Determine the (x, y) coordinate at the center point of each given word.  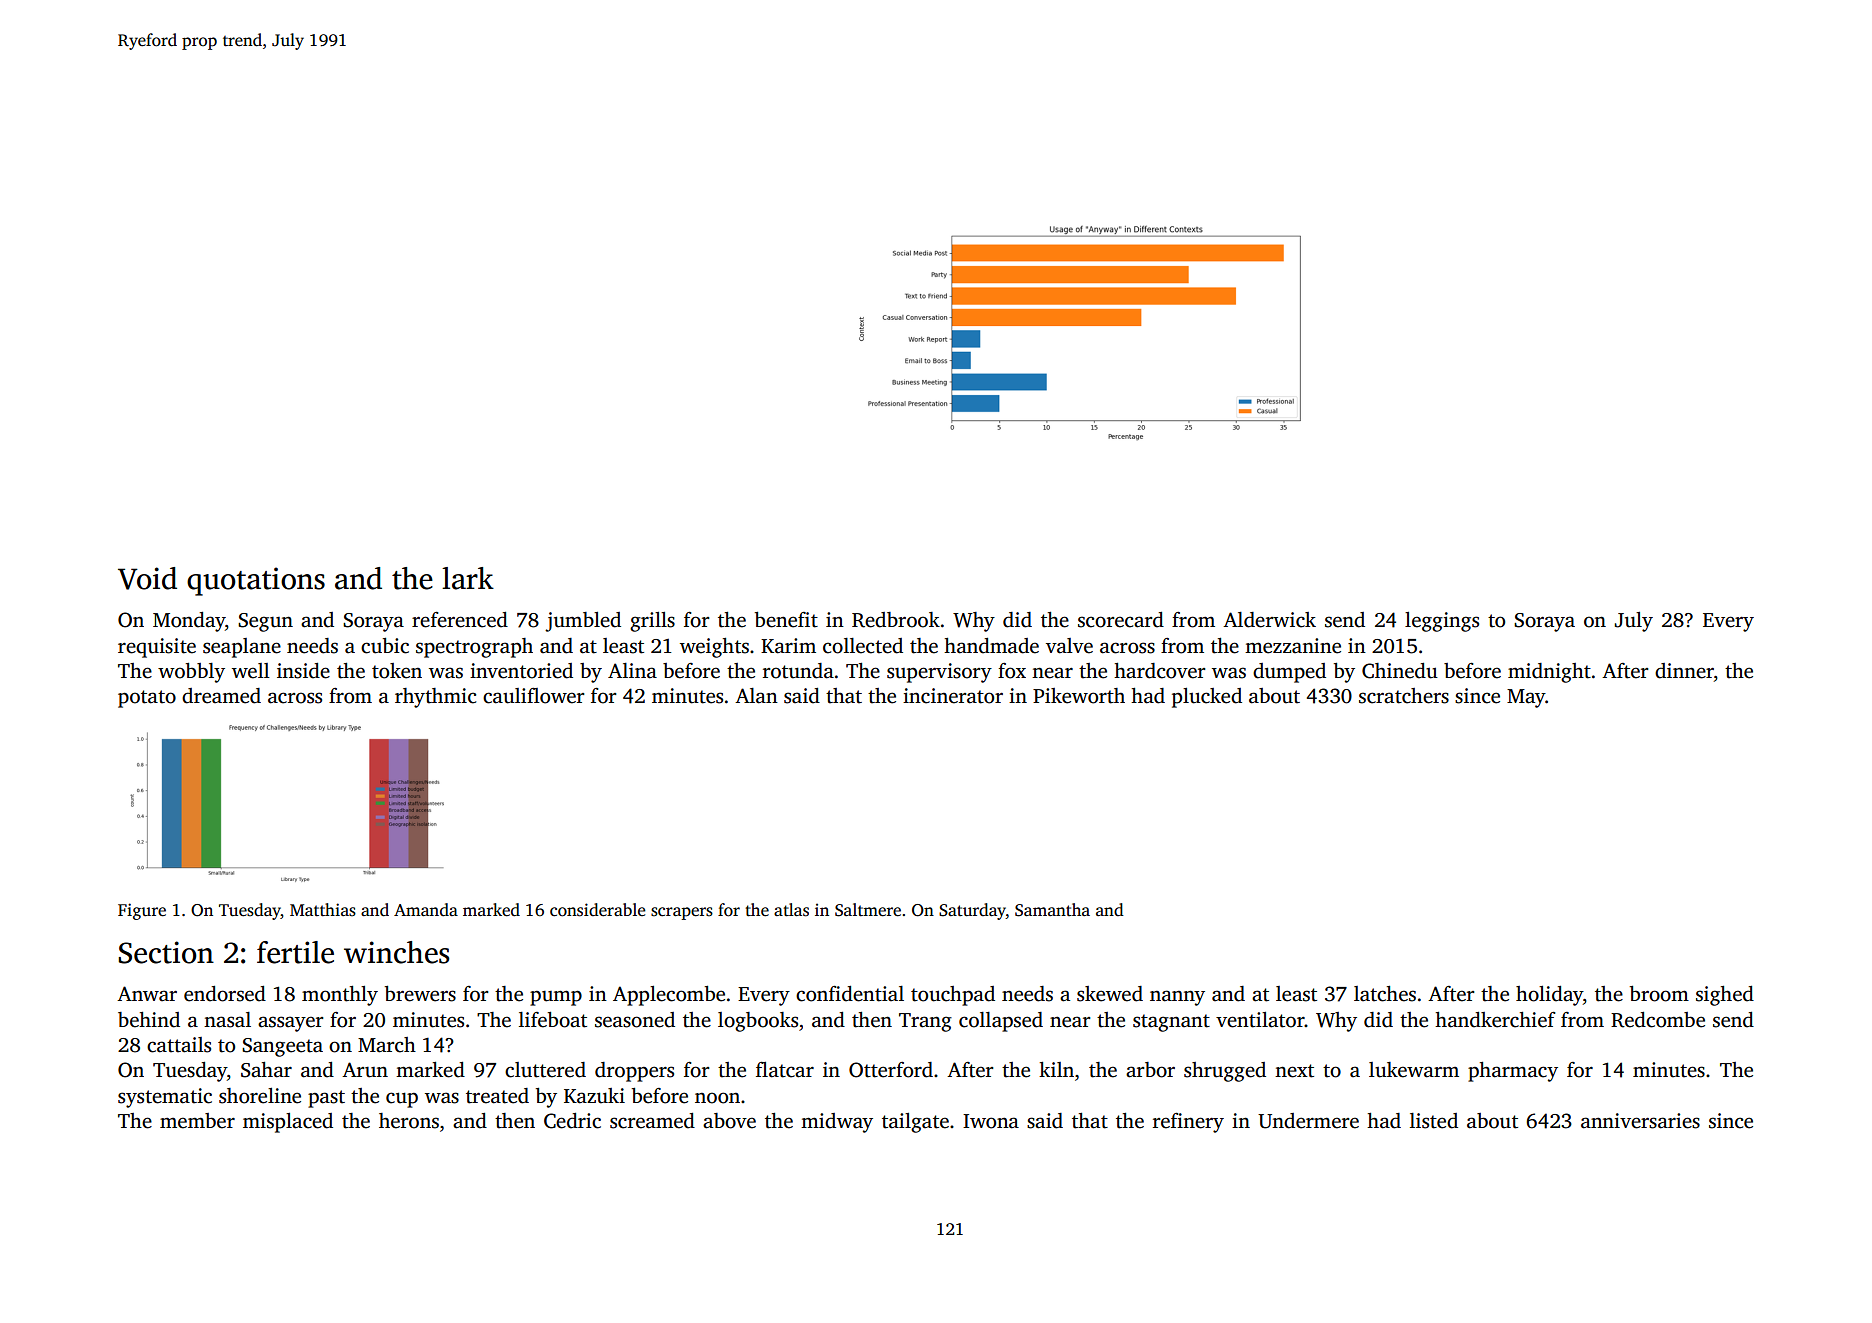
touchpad (953, 996)
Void (147, 578)
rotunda (798, 671)
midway (837, 1123)
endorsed (225, 994)
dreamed (221, 696)
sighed (1725, 996)
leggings (1442, 622)
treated (497, 1096)
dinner (1684, 671)
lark (468, 578)
